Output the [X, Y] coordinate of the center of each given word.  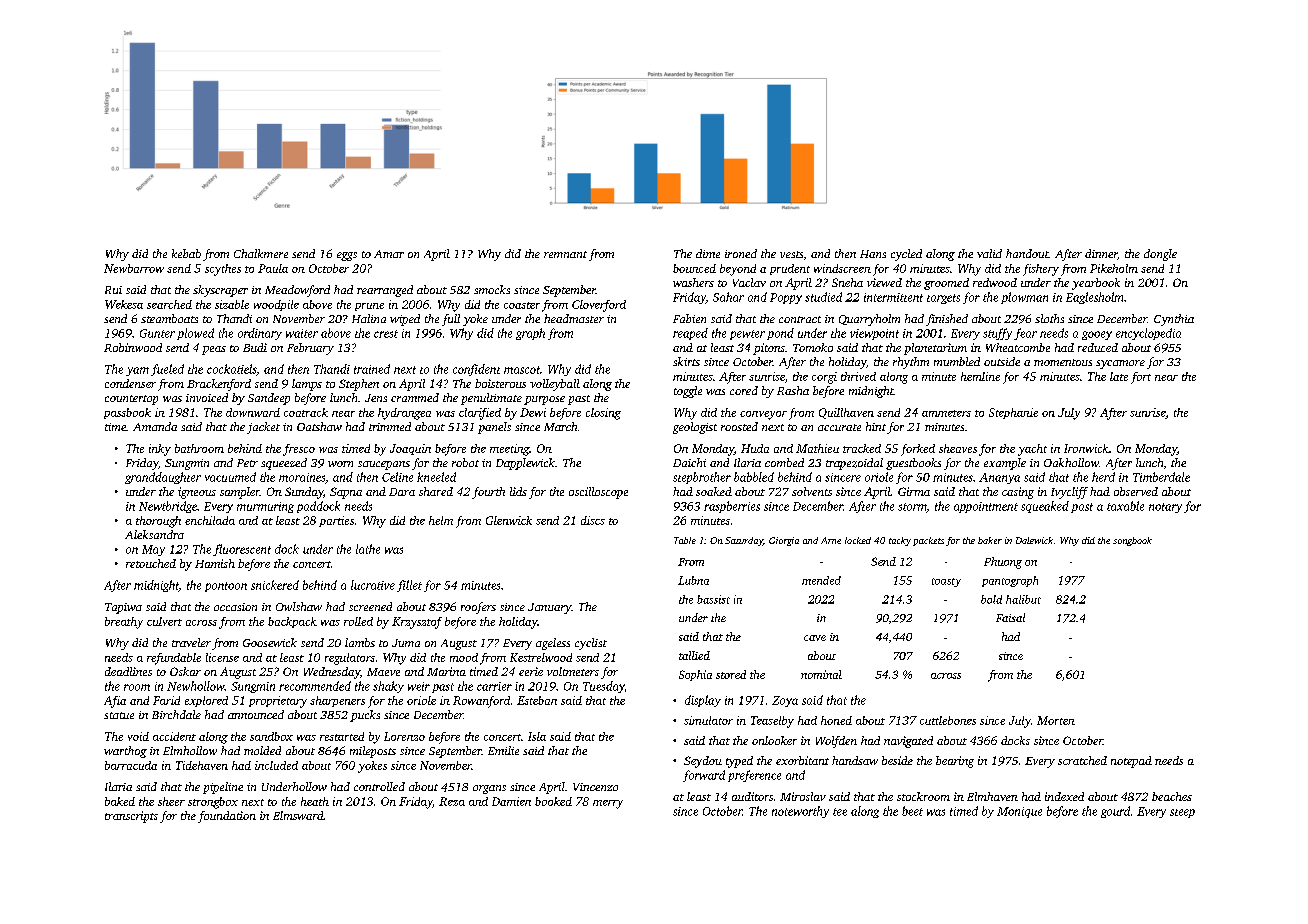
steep [1182, 813]
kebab [186, 253]
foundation [227, 817]
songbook [1132, 541]
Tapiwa [123, 608]
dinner [1101, 254]
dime [708, 253]
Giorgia [784, 541]
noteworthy [800, 812]
